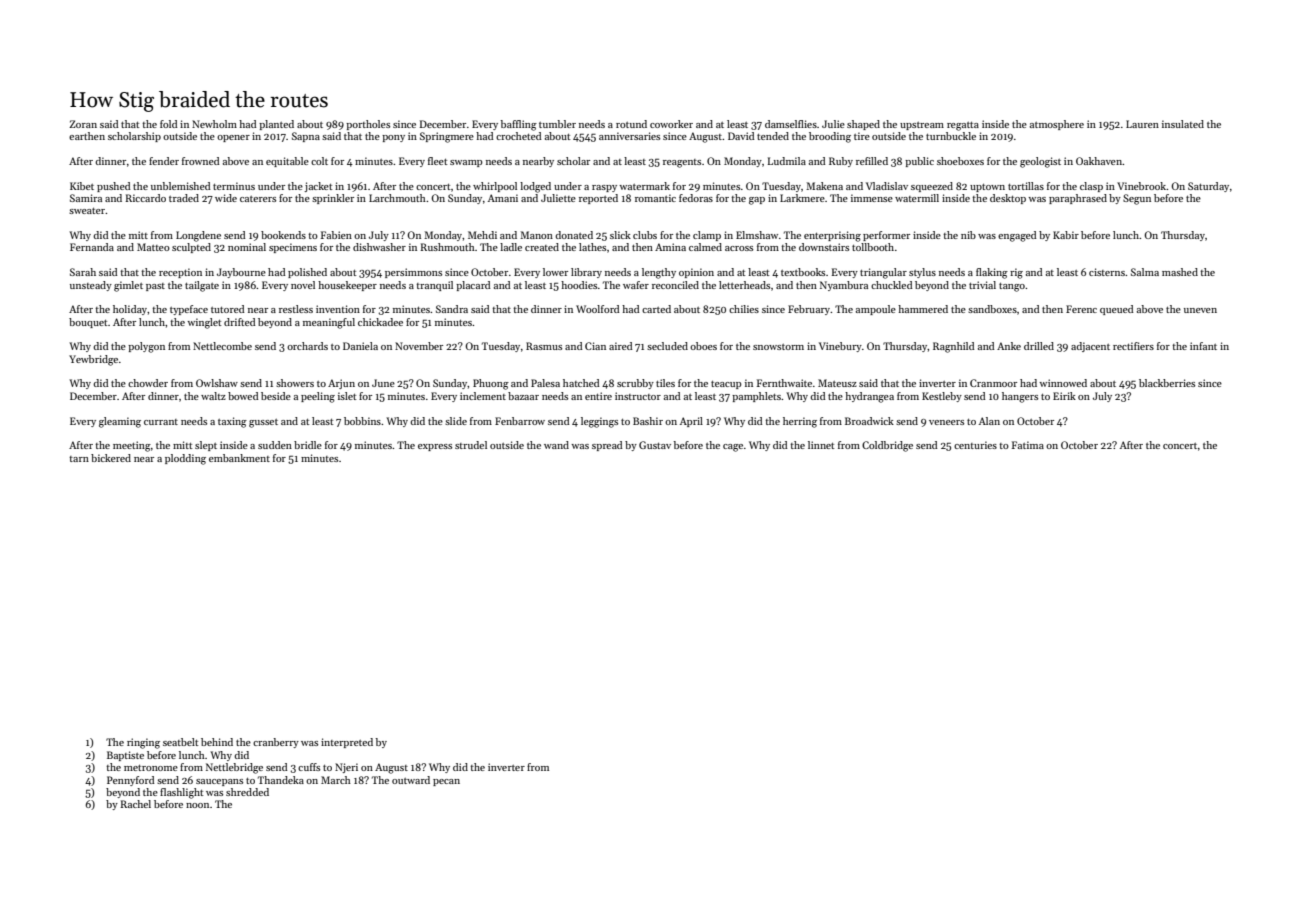 The image size is (1308, 924). Describe the element at coordinates (821, 445) in the screenshot. I see `linnet` at that location.
